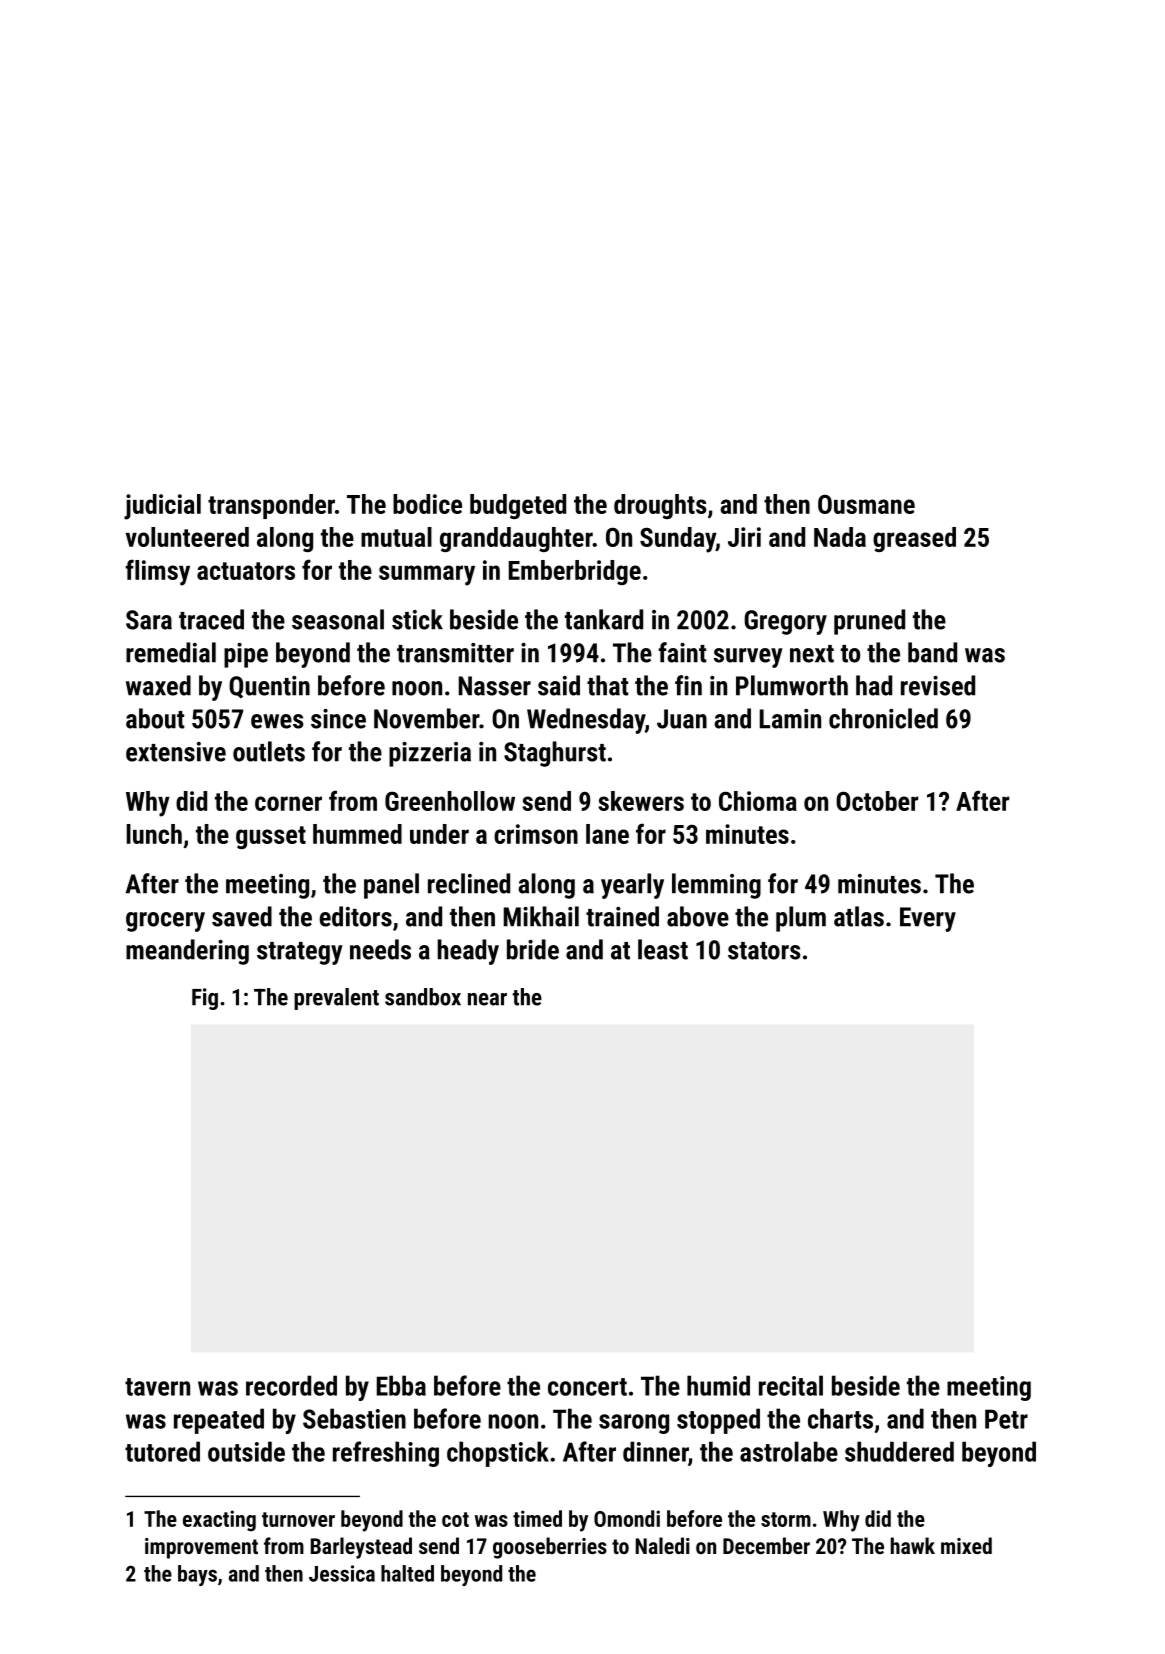 The image size is (1165, 1654). I want to click on Omondi, so click(627, 1518).
